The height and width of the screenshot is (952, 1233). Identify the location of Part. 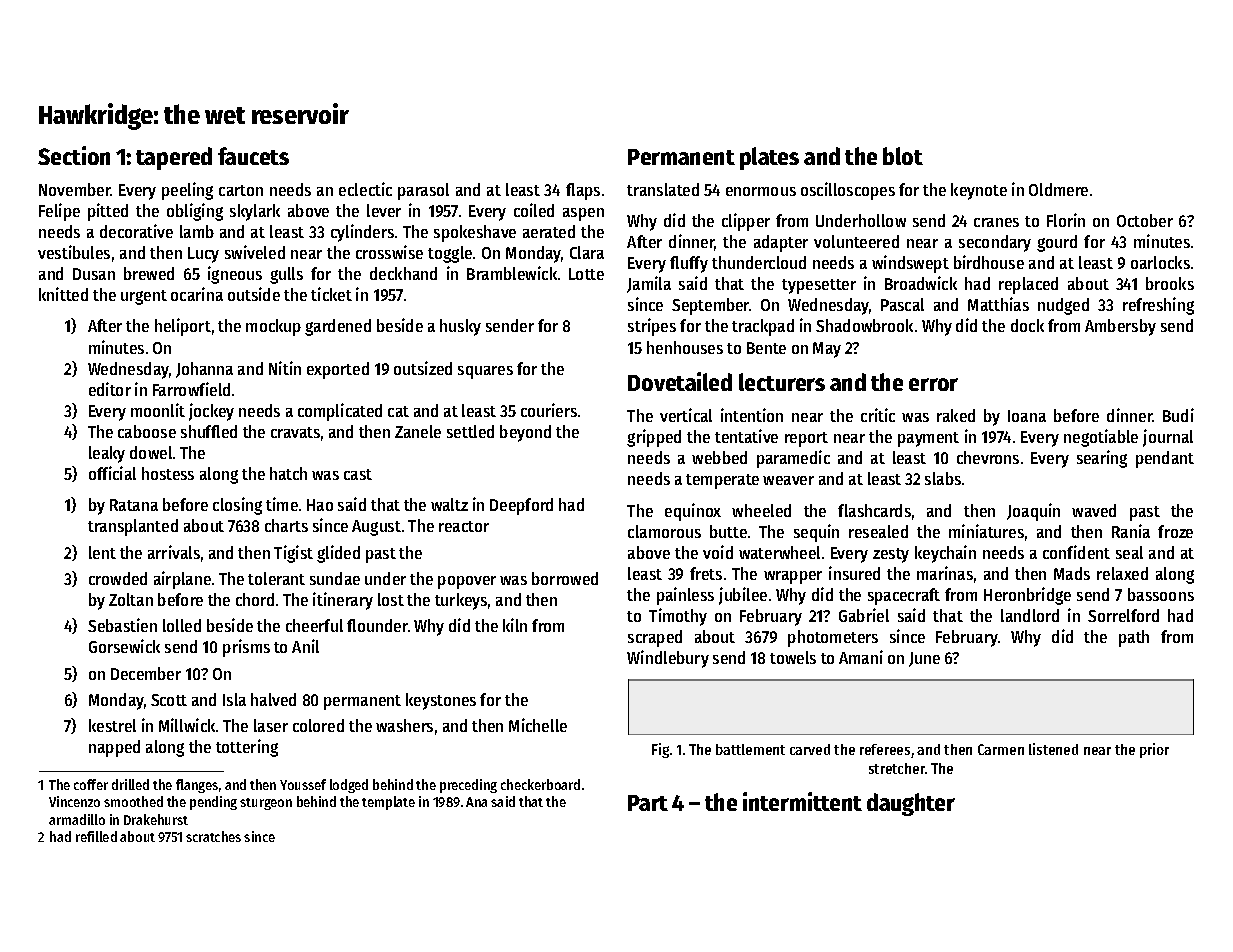
(648, 803).
